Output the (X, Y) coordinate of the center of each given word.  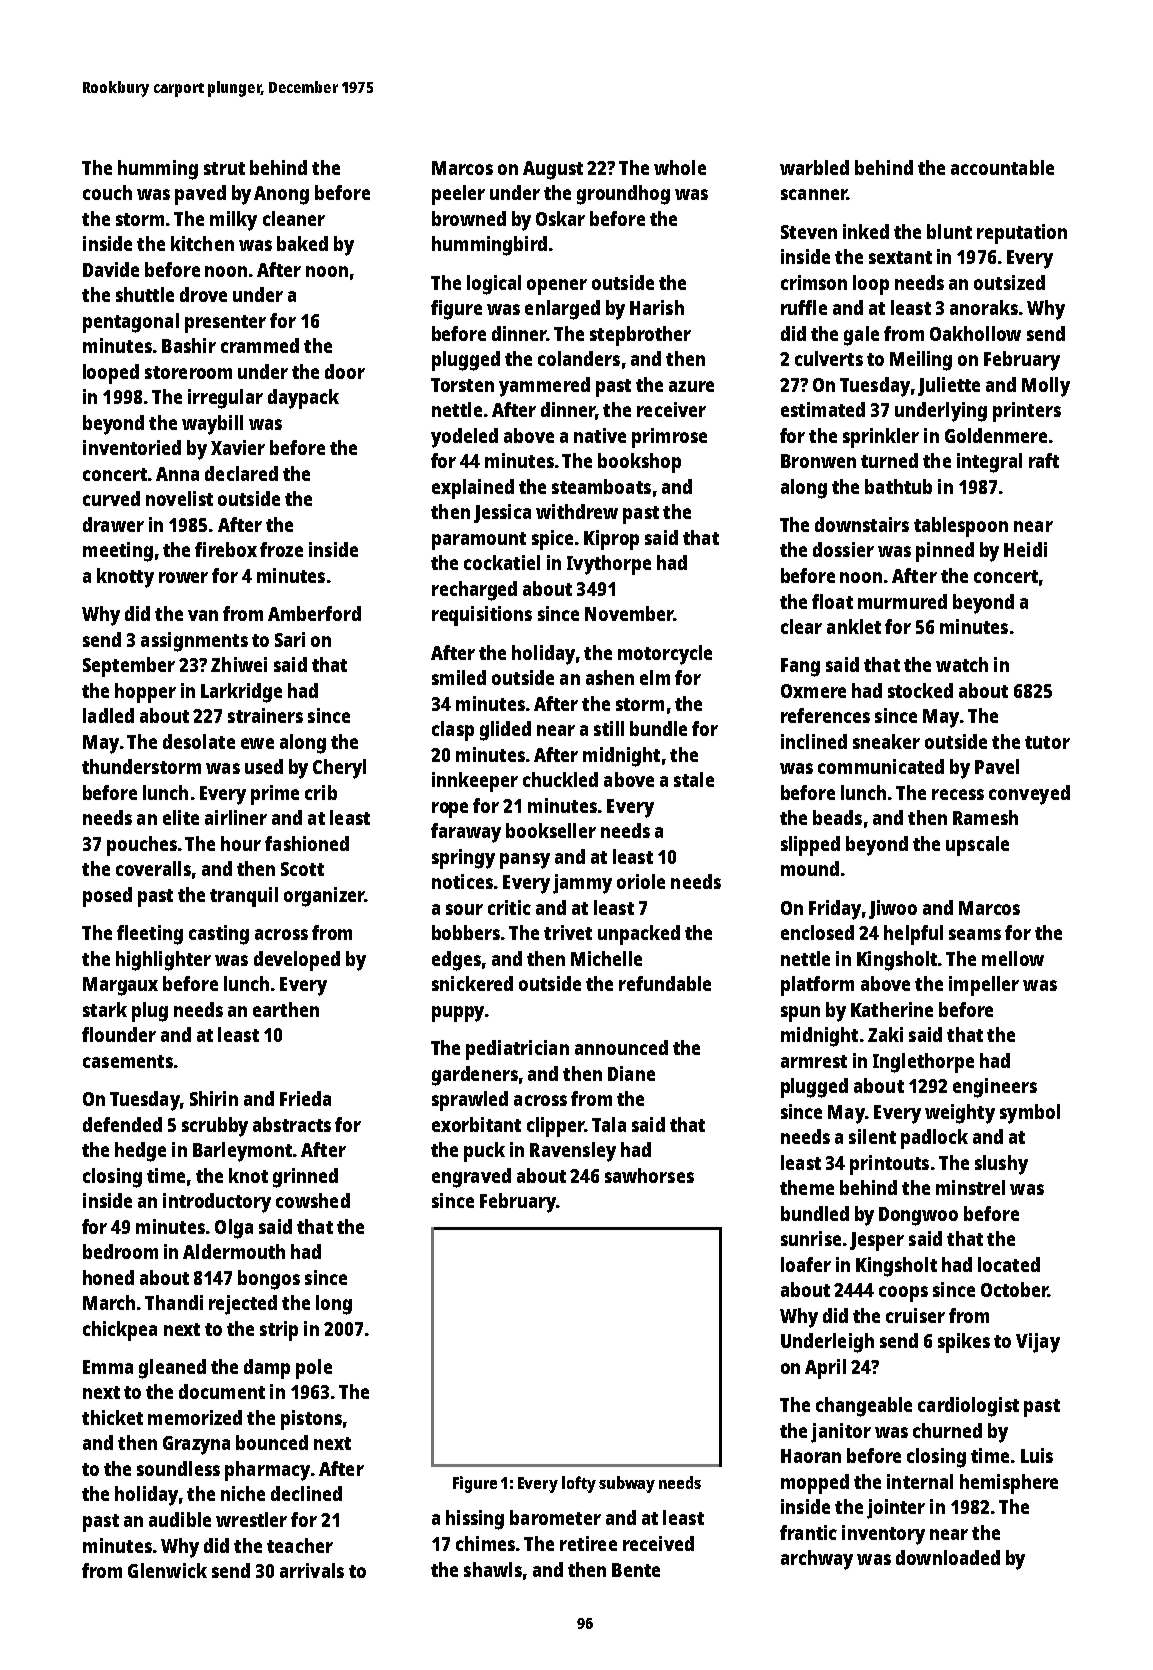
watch (962, 664)
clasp (453, 731)
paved (200, 195)
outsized (1009, 282)
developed (297, 961)
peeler (458, 195)
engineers (995, 1088)
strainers (265, 715)
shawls (493, 1569)
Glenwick (167, 1570)
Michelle (606, 958)
